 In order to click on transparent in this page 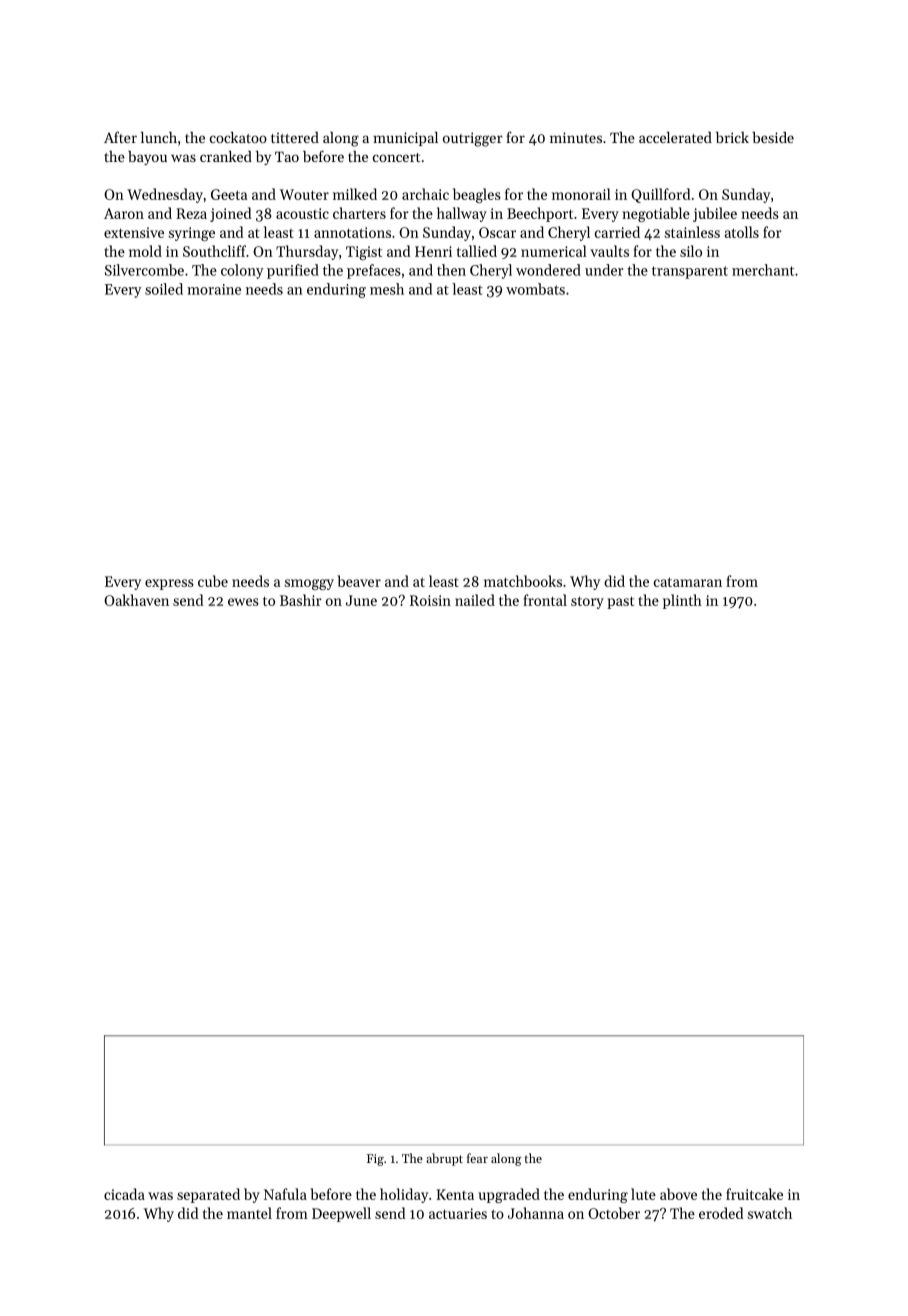, I will do `click(690, 272)`.
